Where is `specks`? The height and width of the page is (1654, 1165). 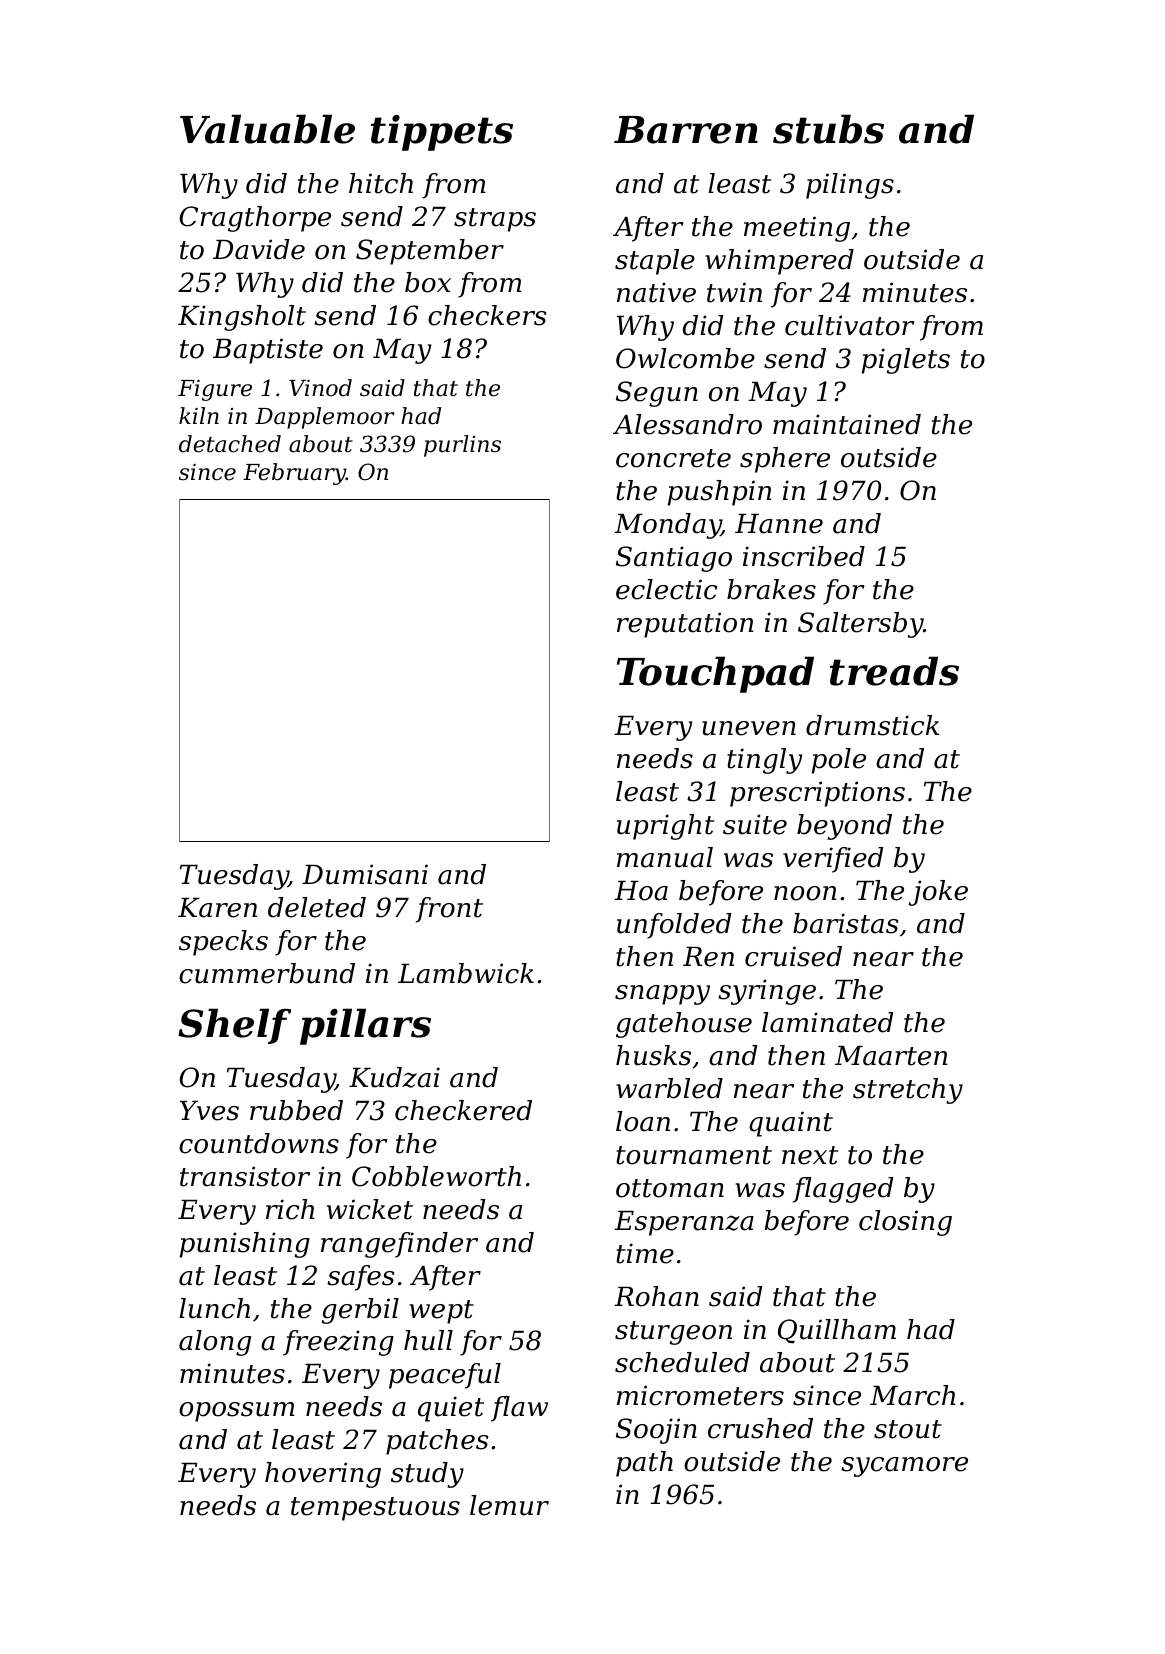
specks is located at coordinates (223, 943).
